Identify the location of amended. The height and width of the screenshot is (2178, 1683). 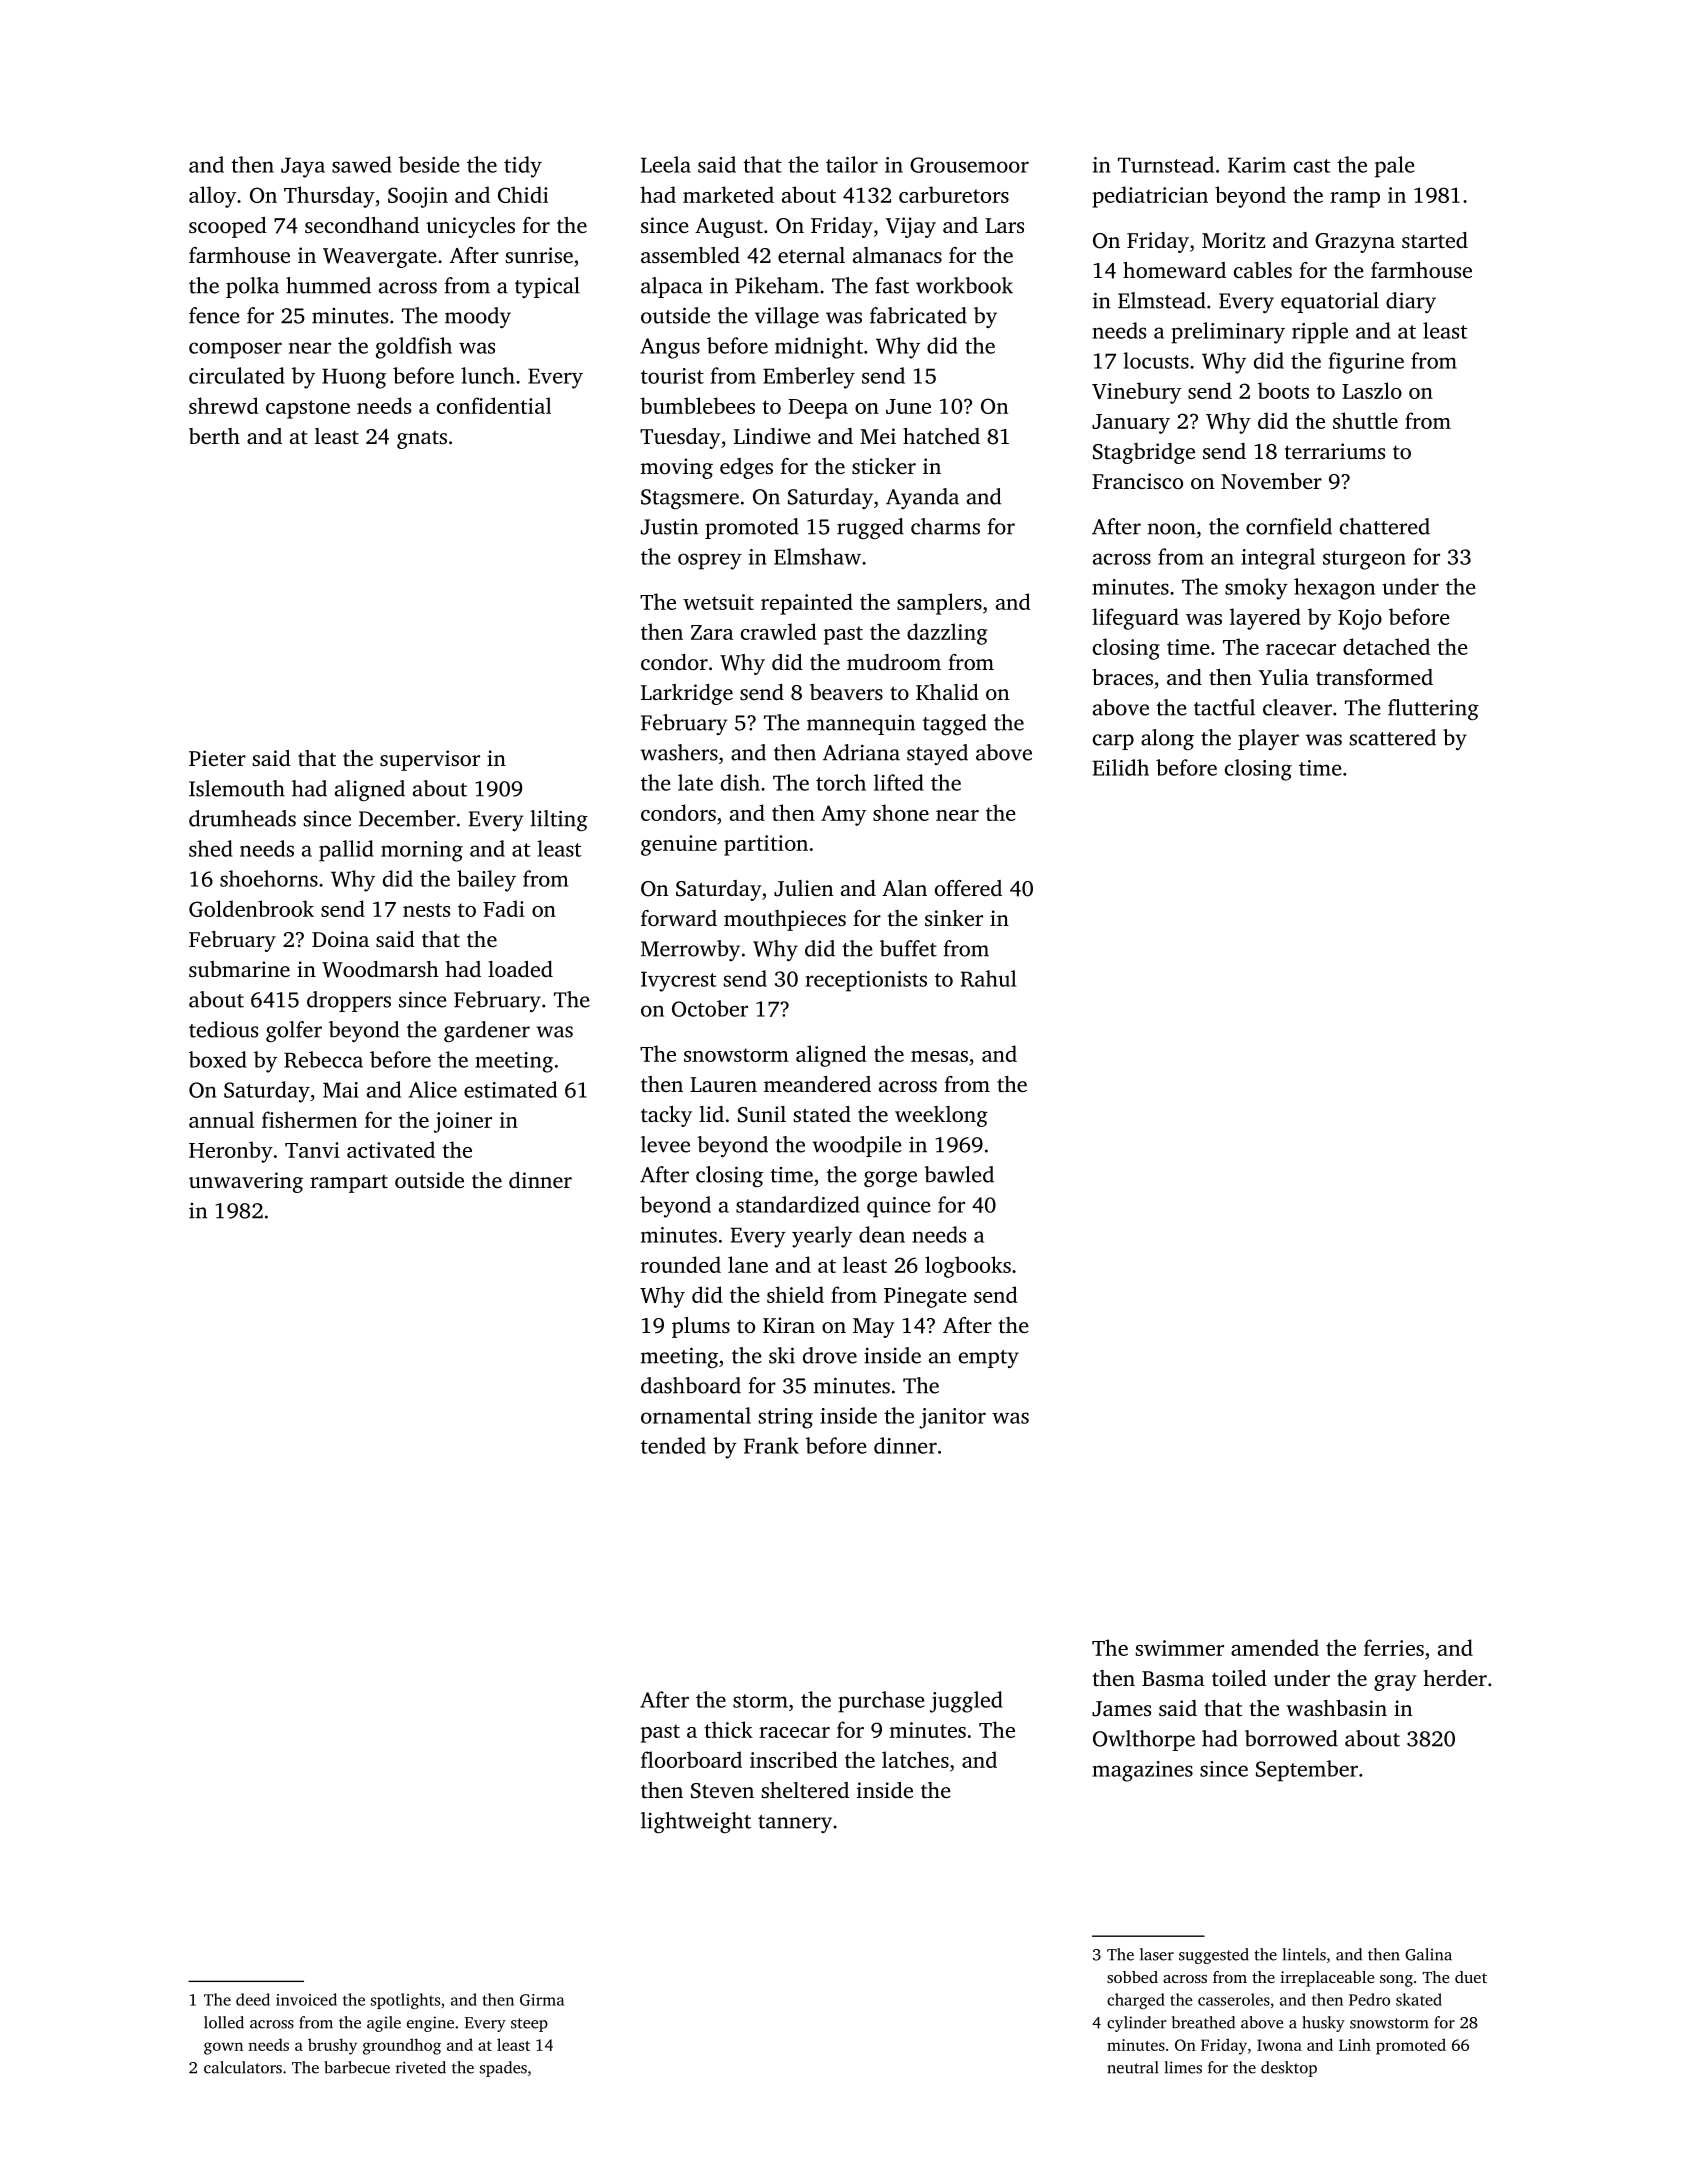
(1275, 1647).
